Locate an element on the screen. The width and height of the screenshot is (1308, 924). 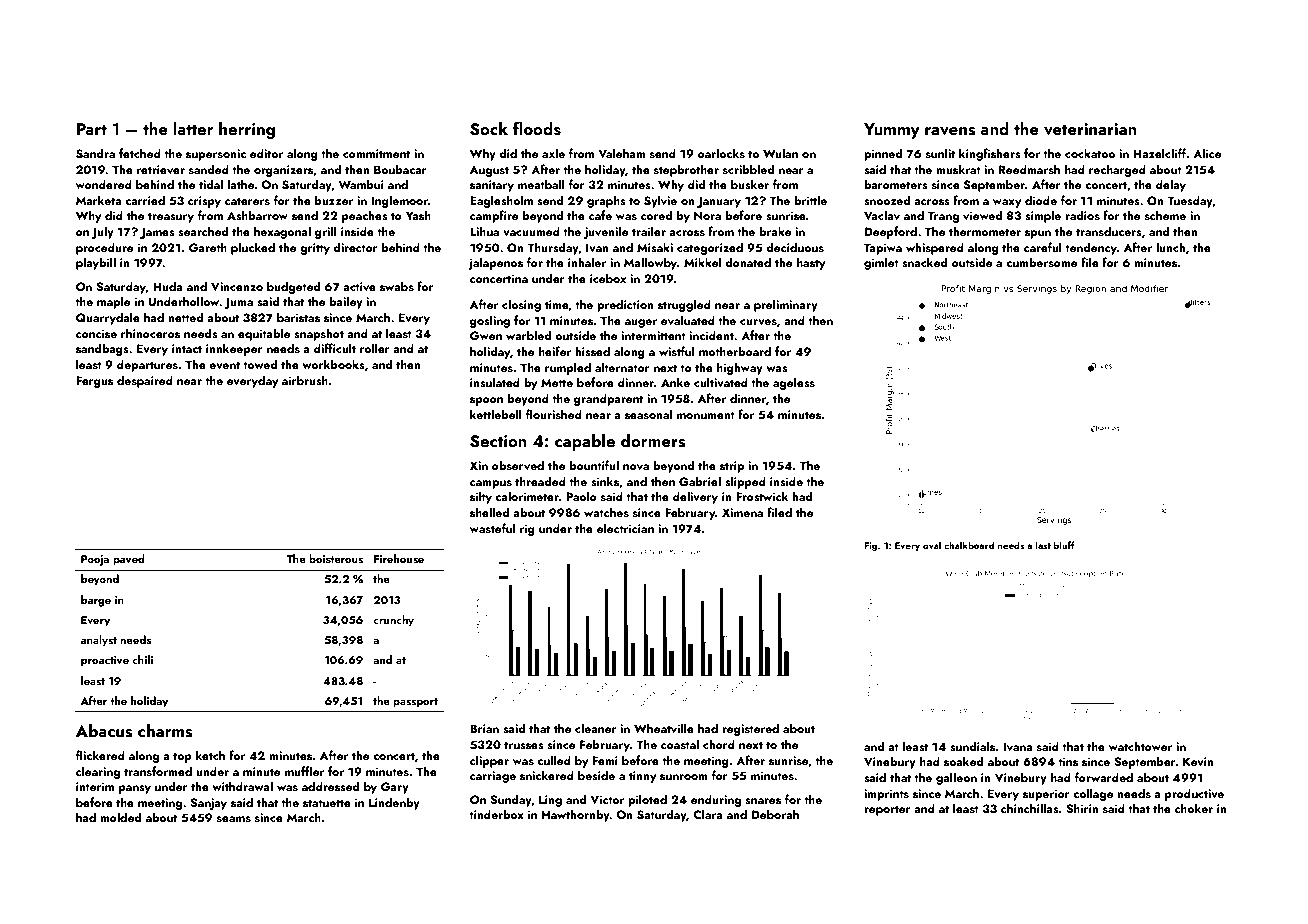
muffler is located at coordinates (304, 771).
